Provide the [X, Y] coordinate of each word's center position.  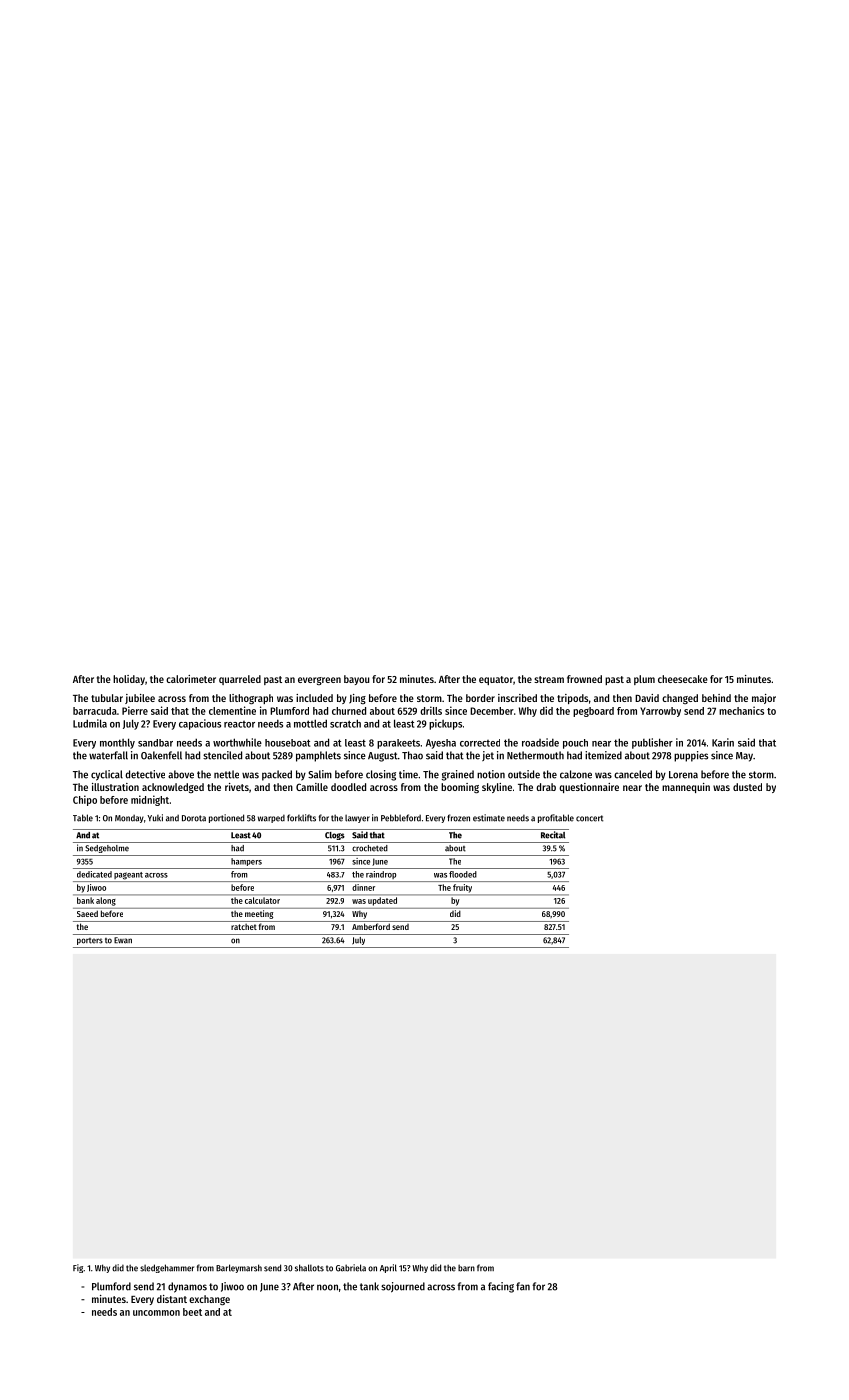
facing [501, 1287]
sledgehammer [167, 1268]
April [388, 1268]
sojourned [403, 1287]
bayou [356, 680]
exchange [209, 1300]
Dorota [194, 818]
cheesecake [683, 679]
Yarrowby [660, 712]
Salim [320, 774]
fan [523, 1286]
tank [369, 1286]
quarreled [240, 680]
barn [466, 1268]
